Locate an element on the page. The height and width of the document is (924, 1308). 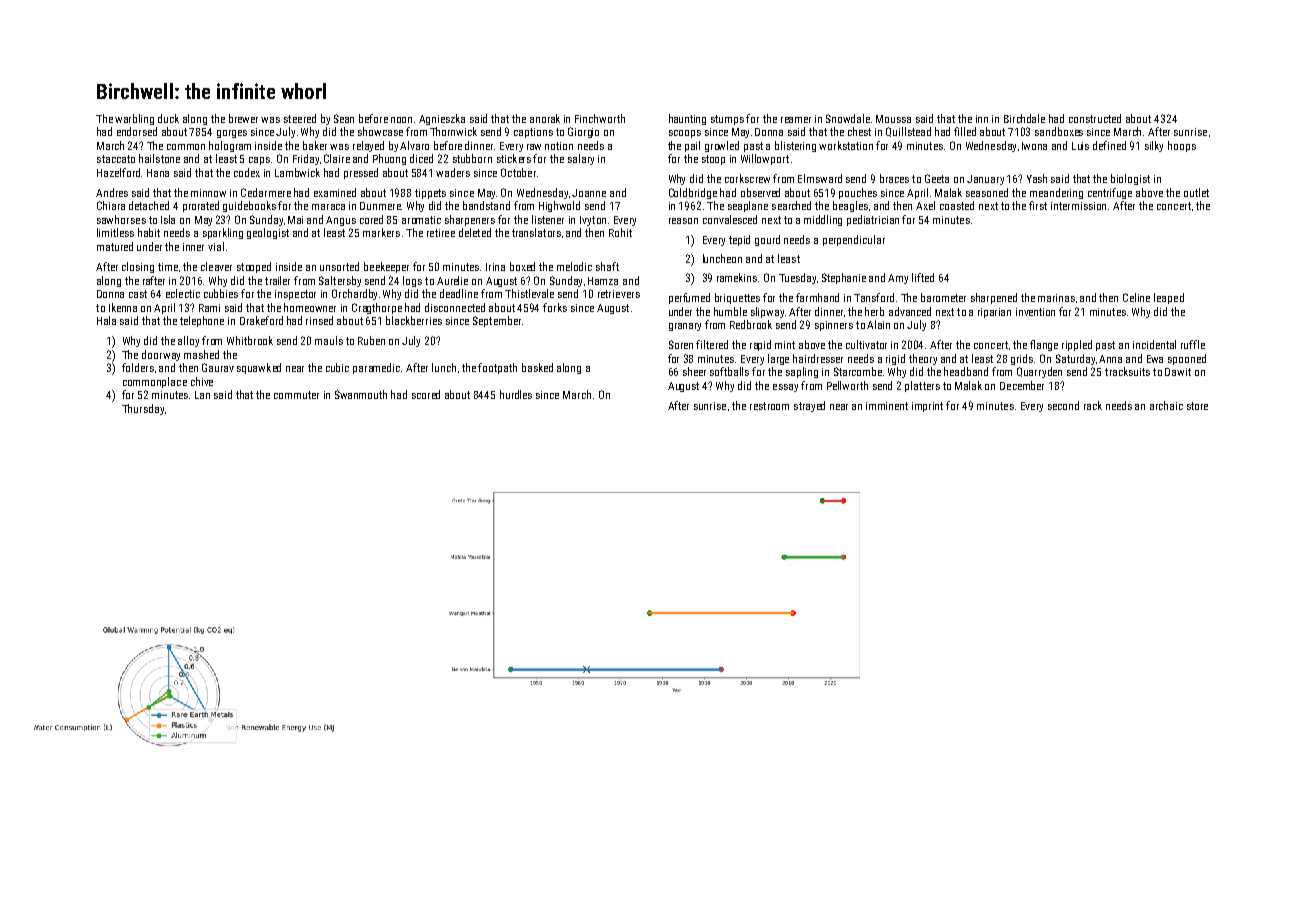
noon is located at coordinates (401, 120).
